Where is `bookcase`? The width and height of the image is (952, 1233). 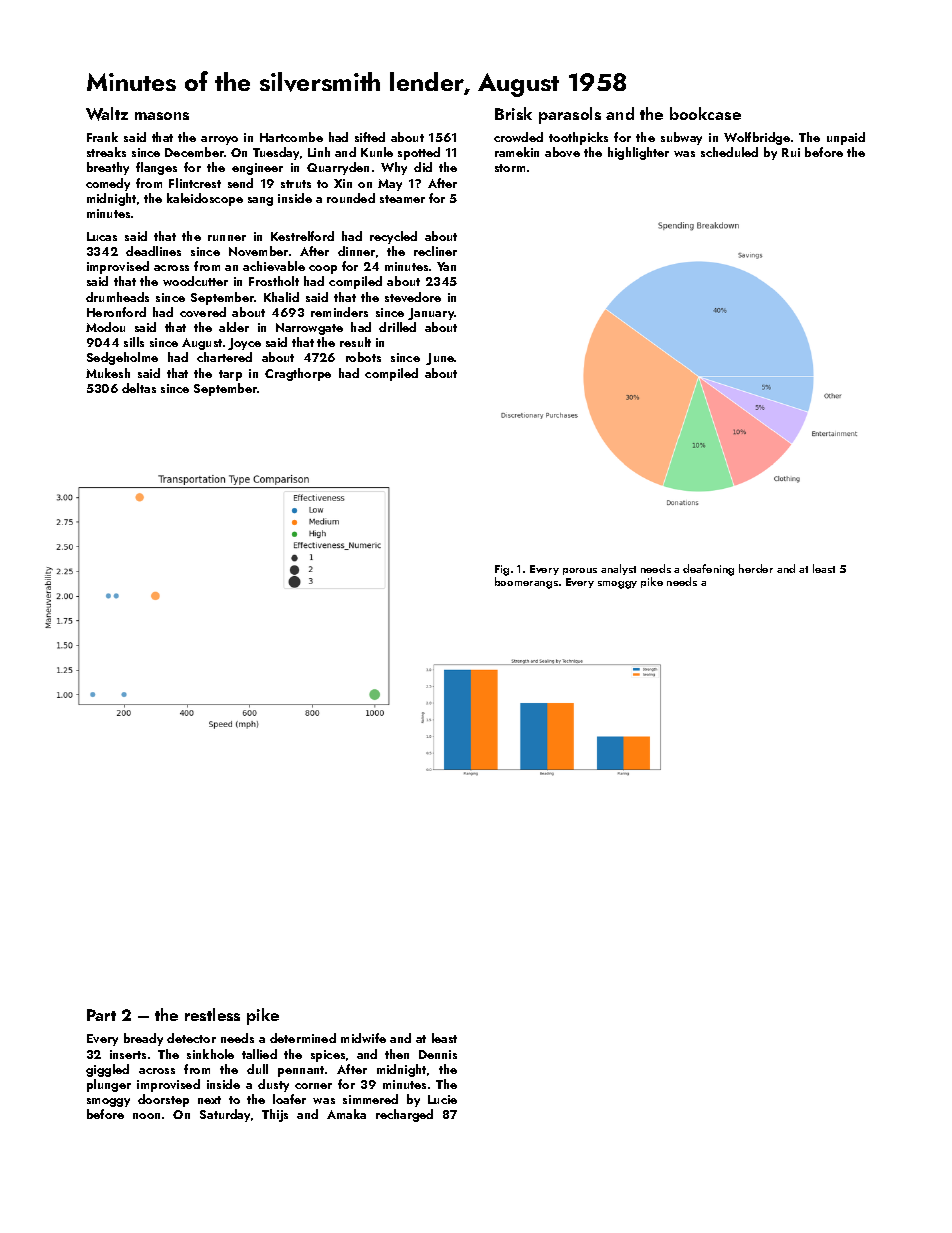 bookcase is located at coordinates (705, 113).
